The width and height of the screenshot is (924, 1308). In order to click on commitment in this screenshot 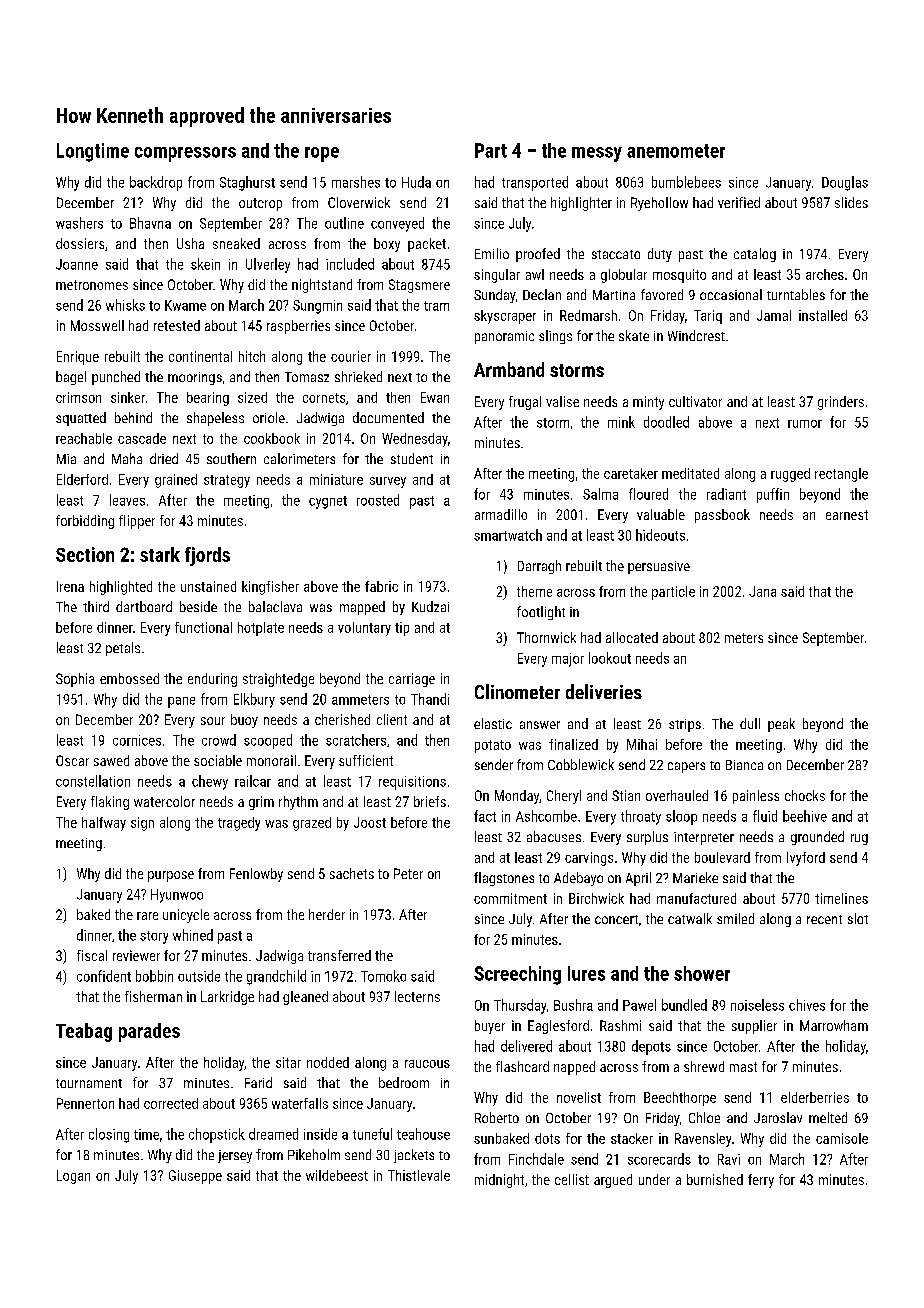, I will do `click(510, 898)`.
